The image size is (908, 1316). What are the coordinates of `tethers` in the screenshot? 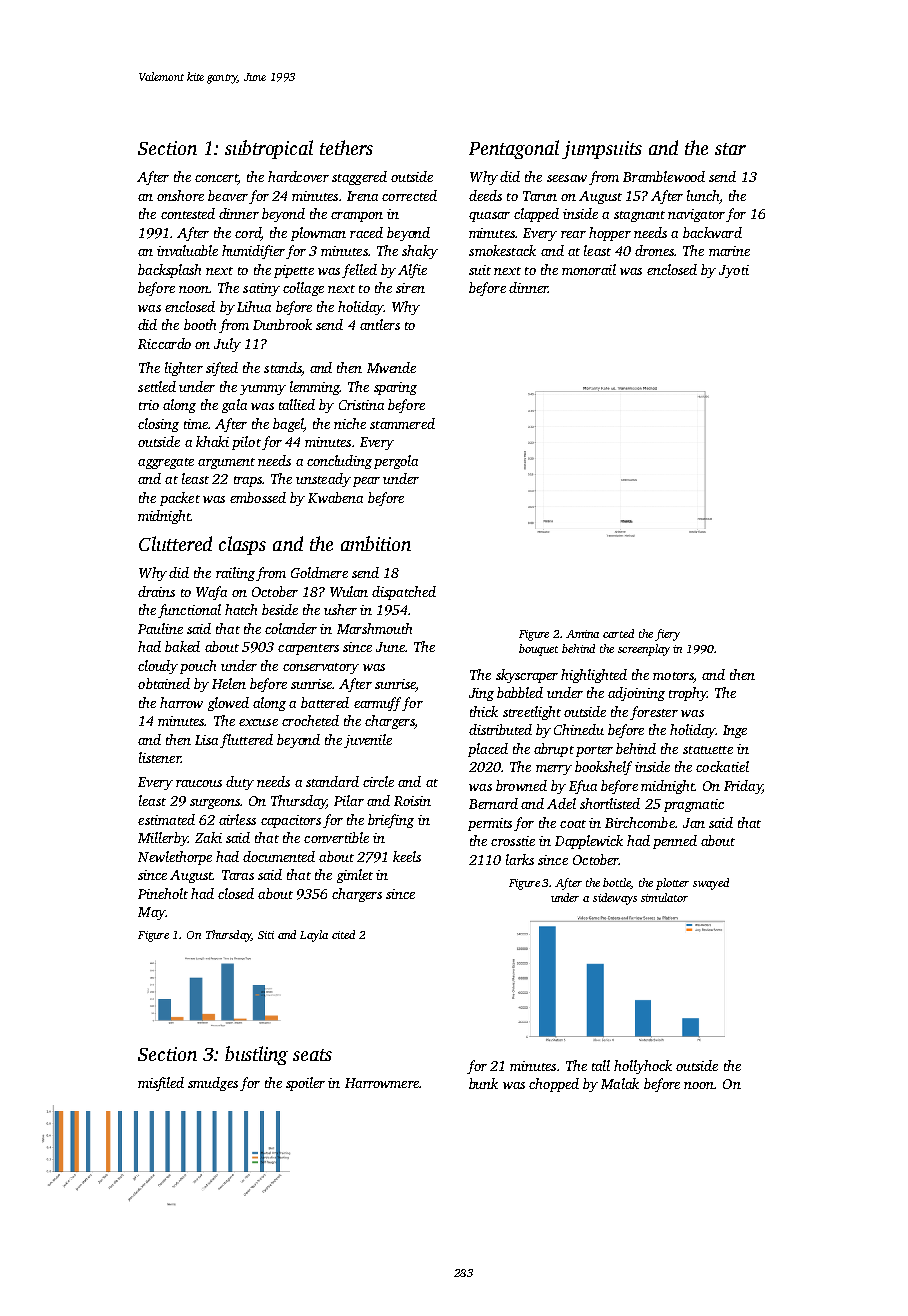 It's located at (346, 147).
